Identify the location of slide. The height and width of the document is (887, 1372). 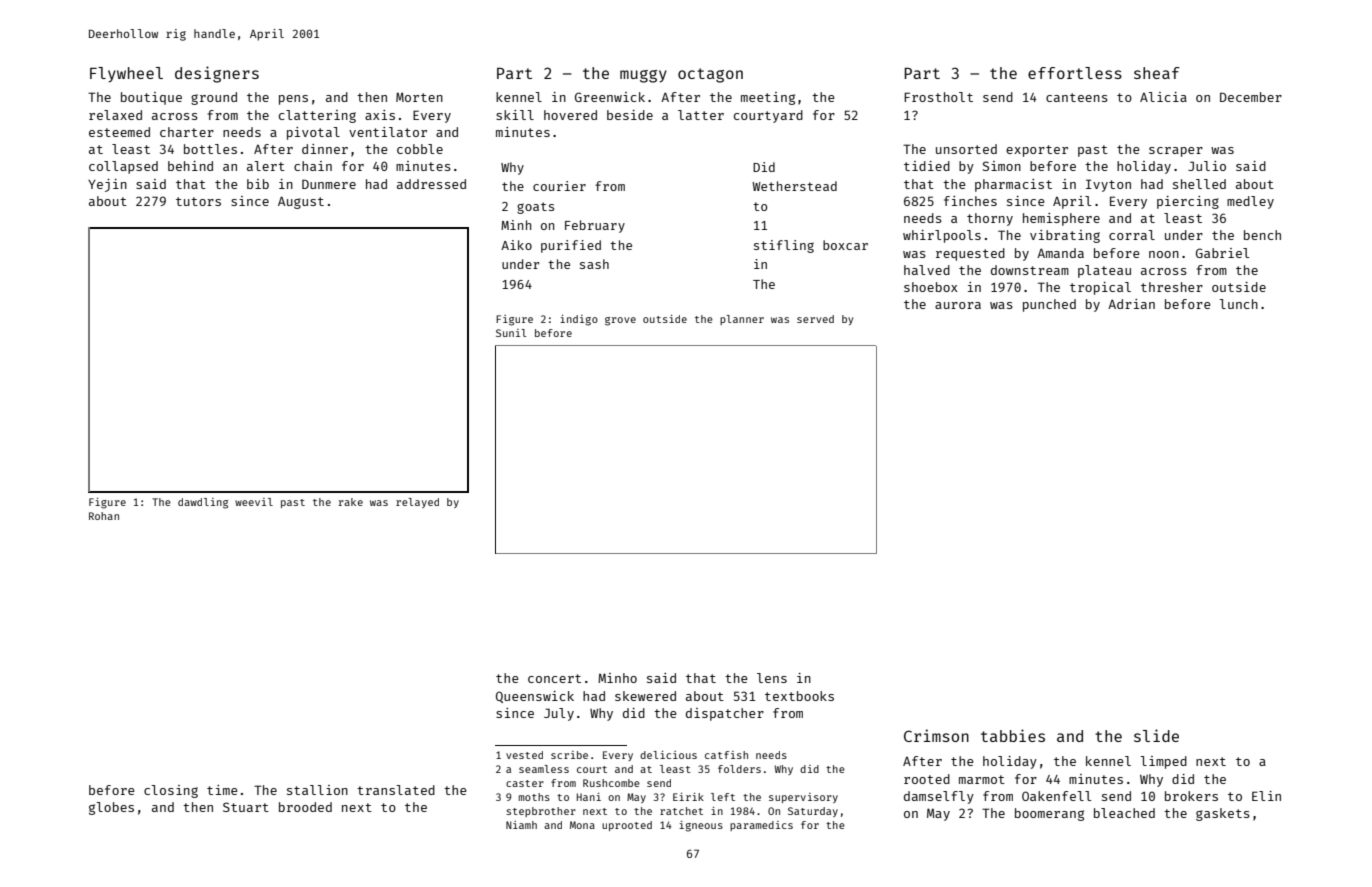
(1156, 735).
